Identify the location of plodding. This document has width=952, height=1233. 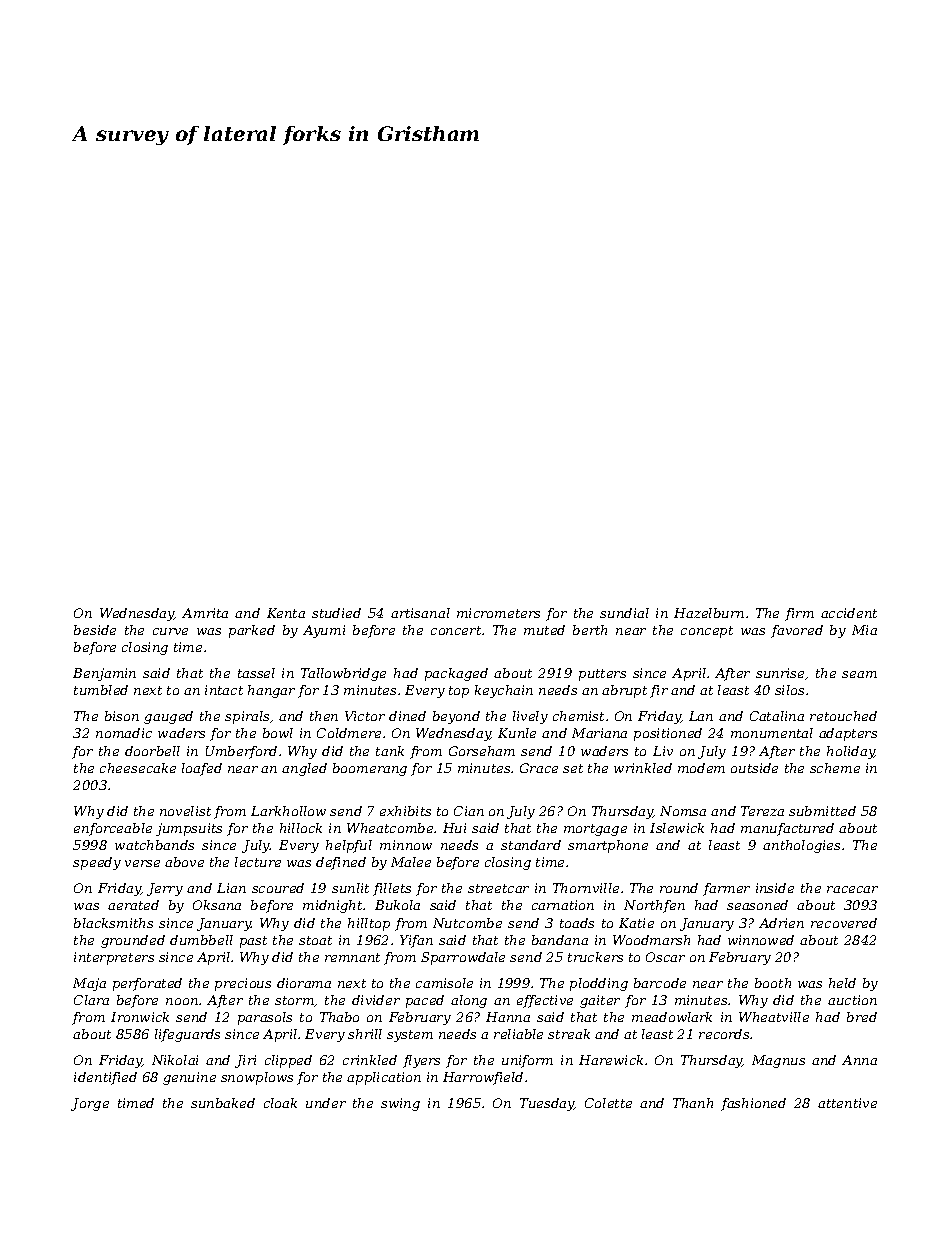
(599, 984).
